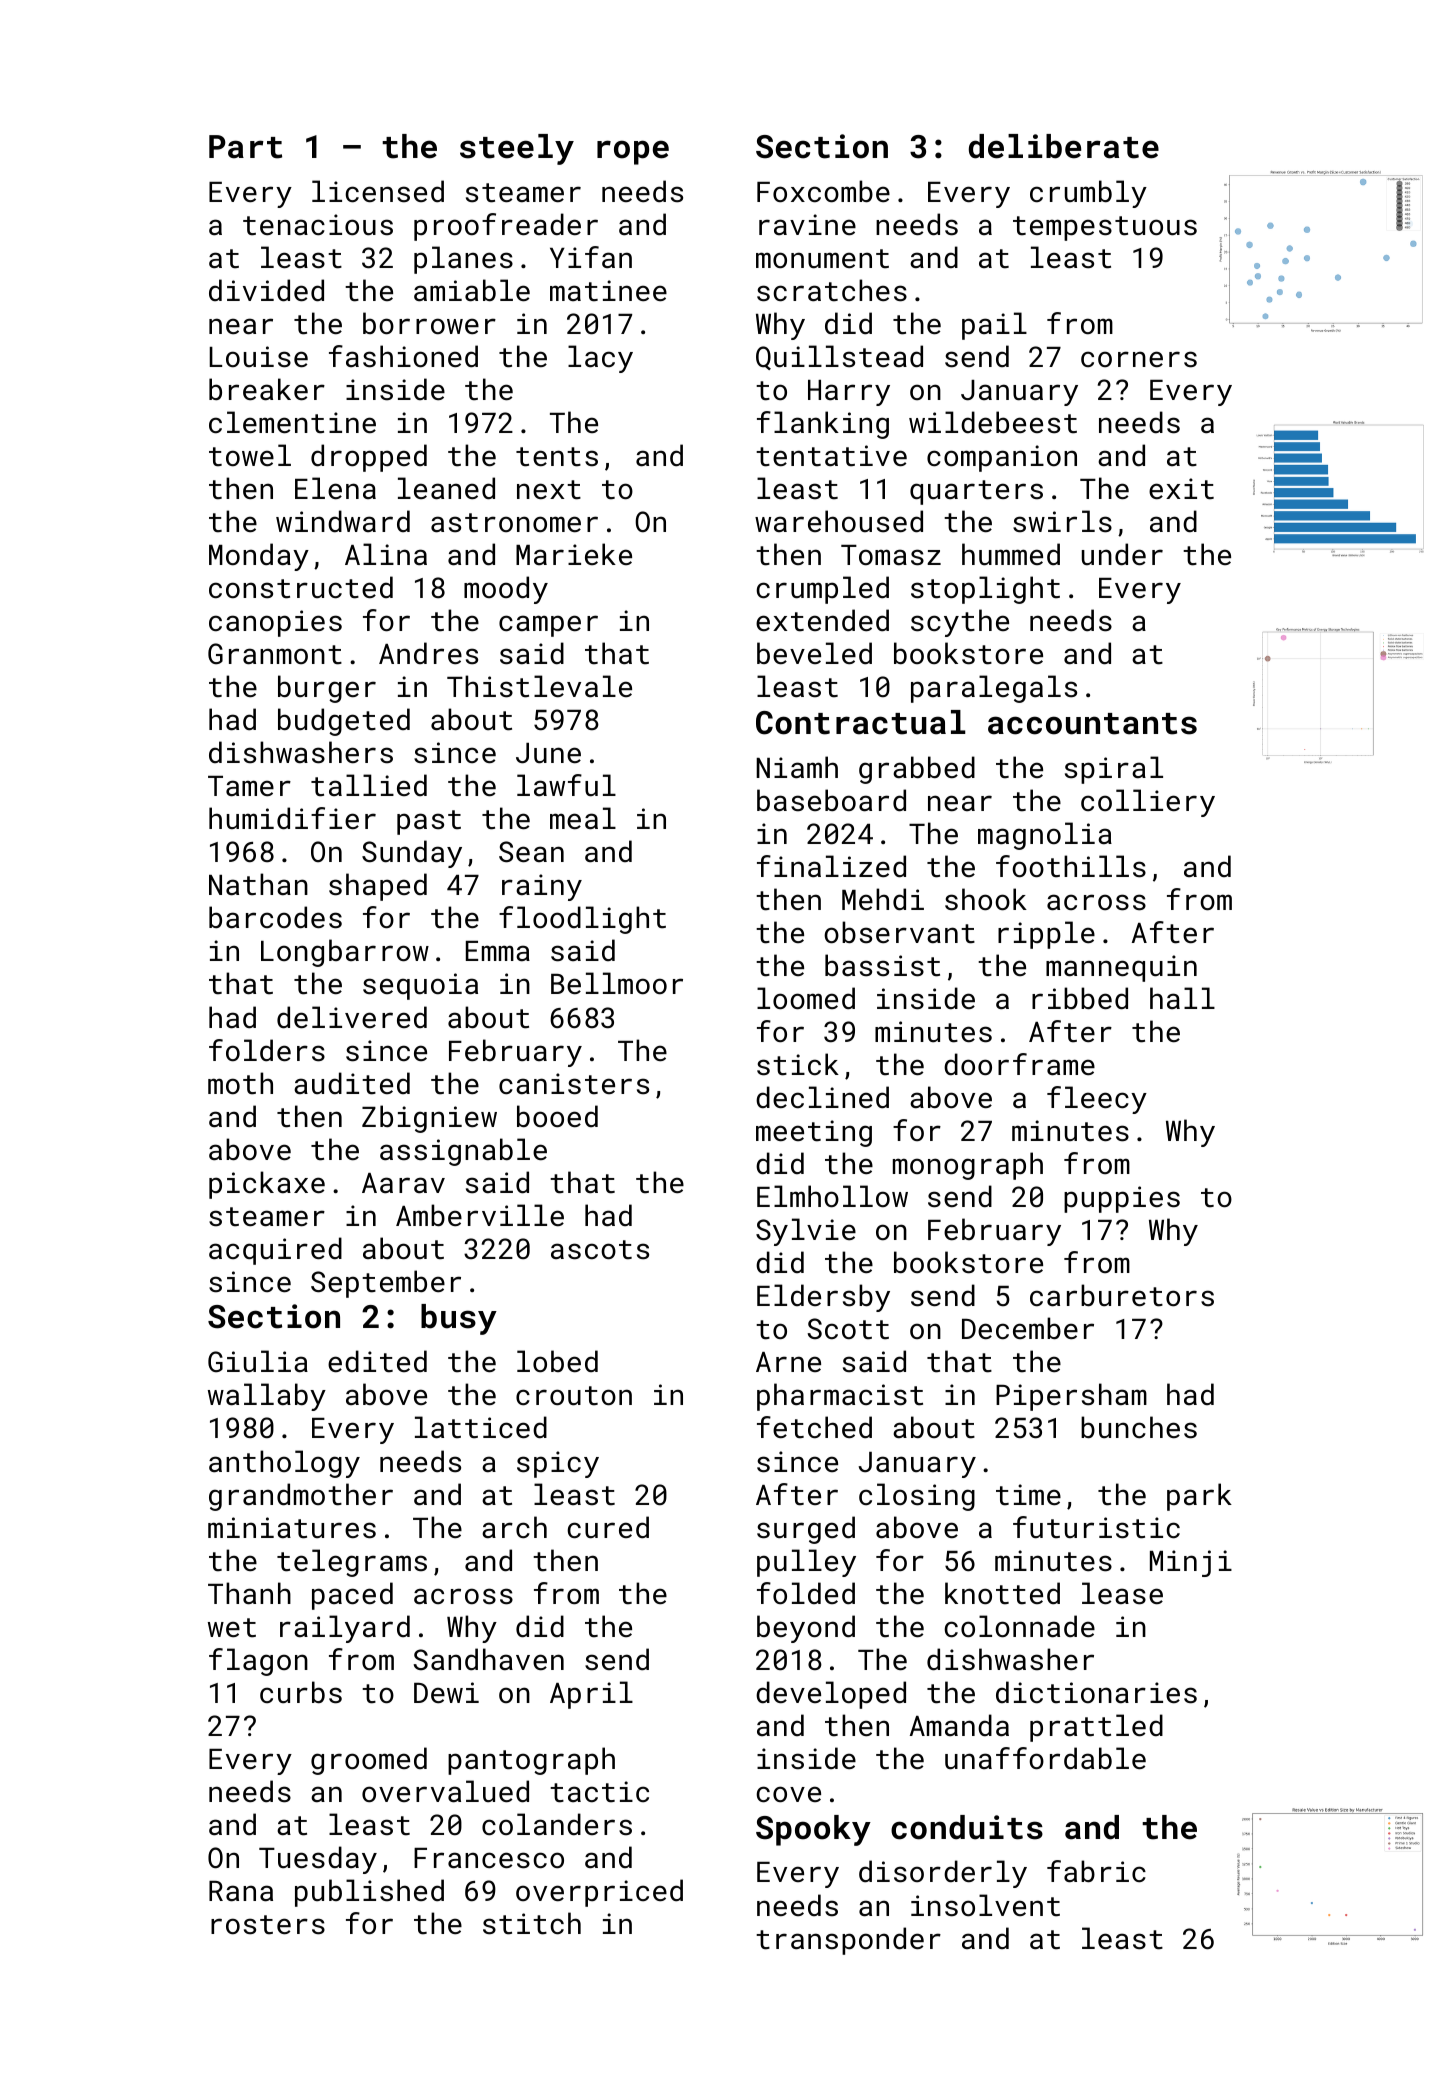 This screenshot has width=1450, height=2100. I want to click on Tomasz, so click(891, 555).
